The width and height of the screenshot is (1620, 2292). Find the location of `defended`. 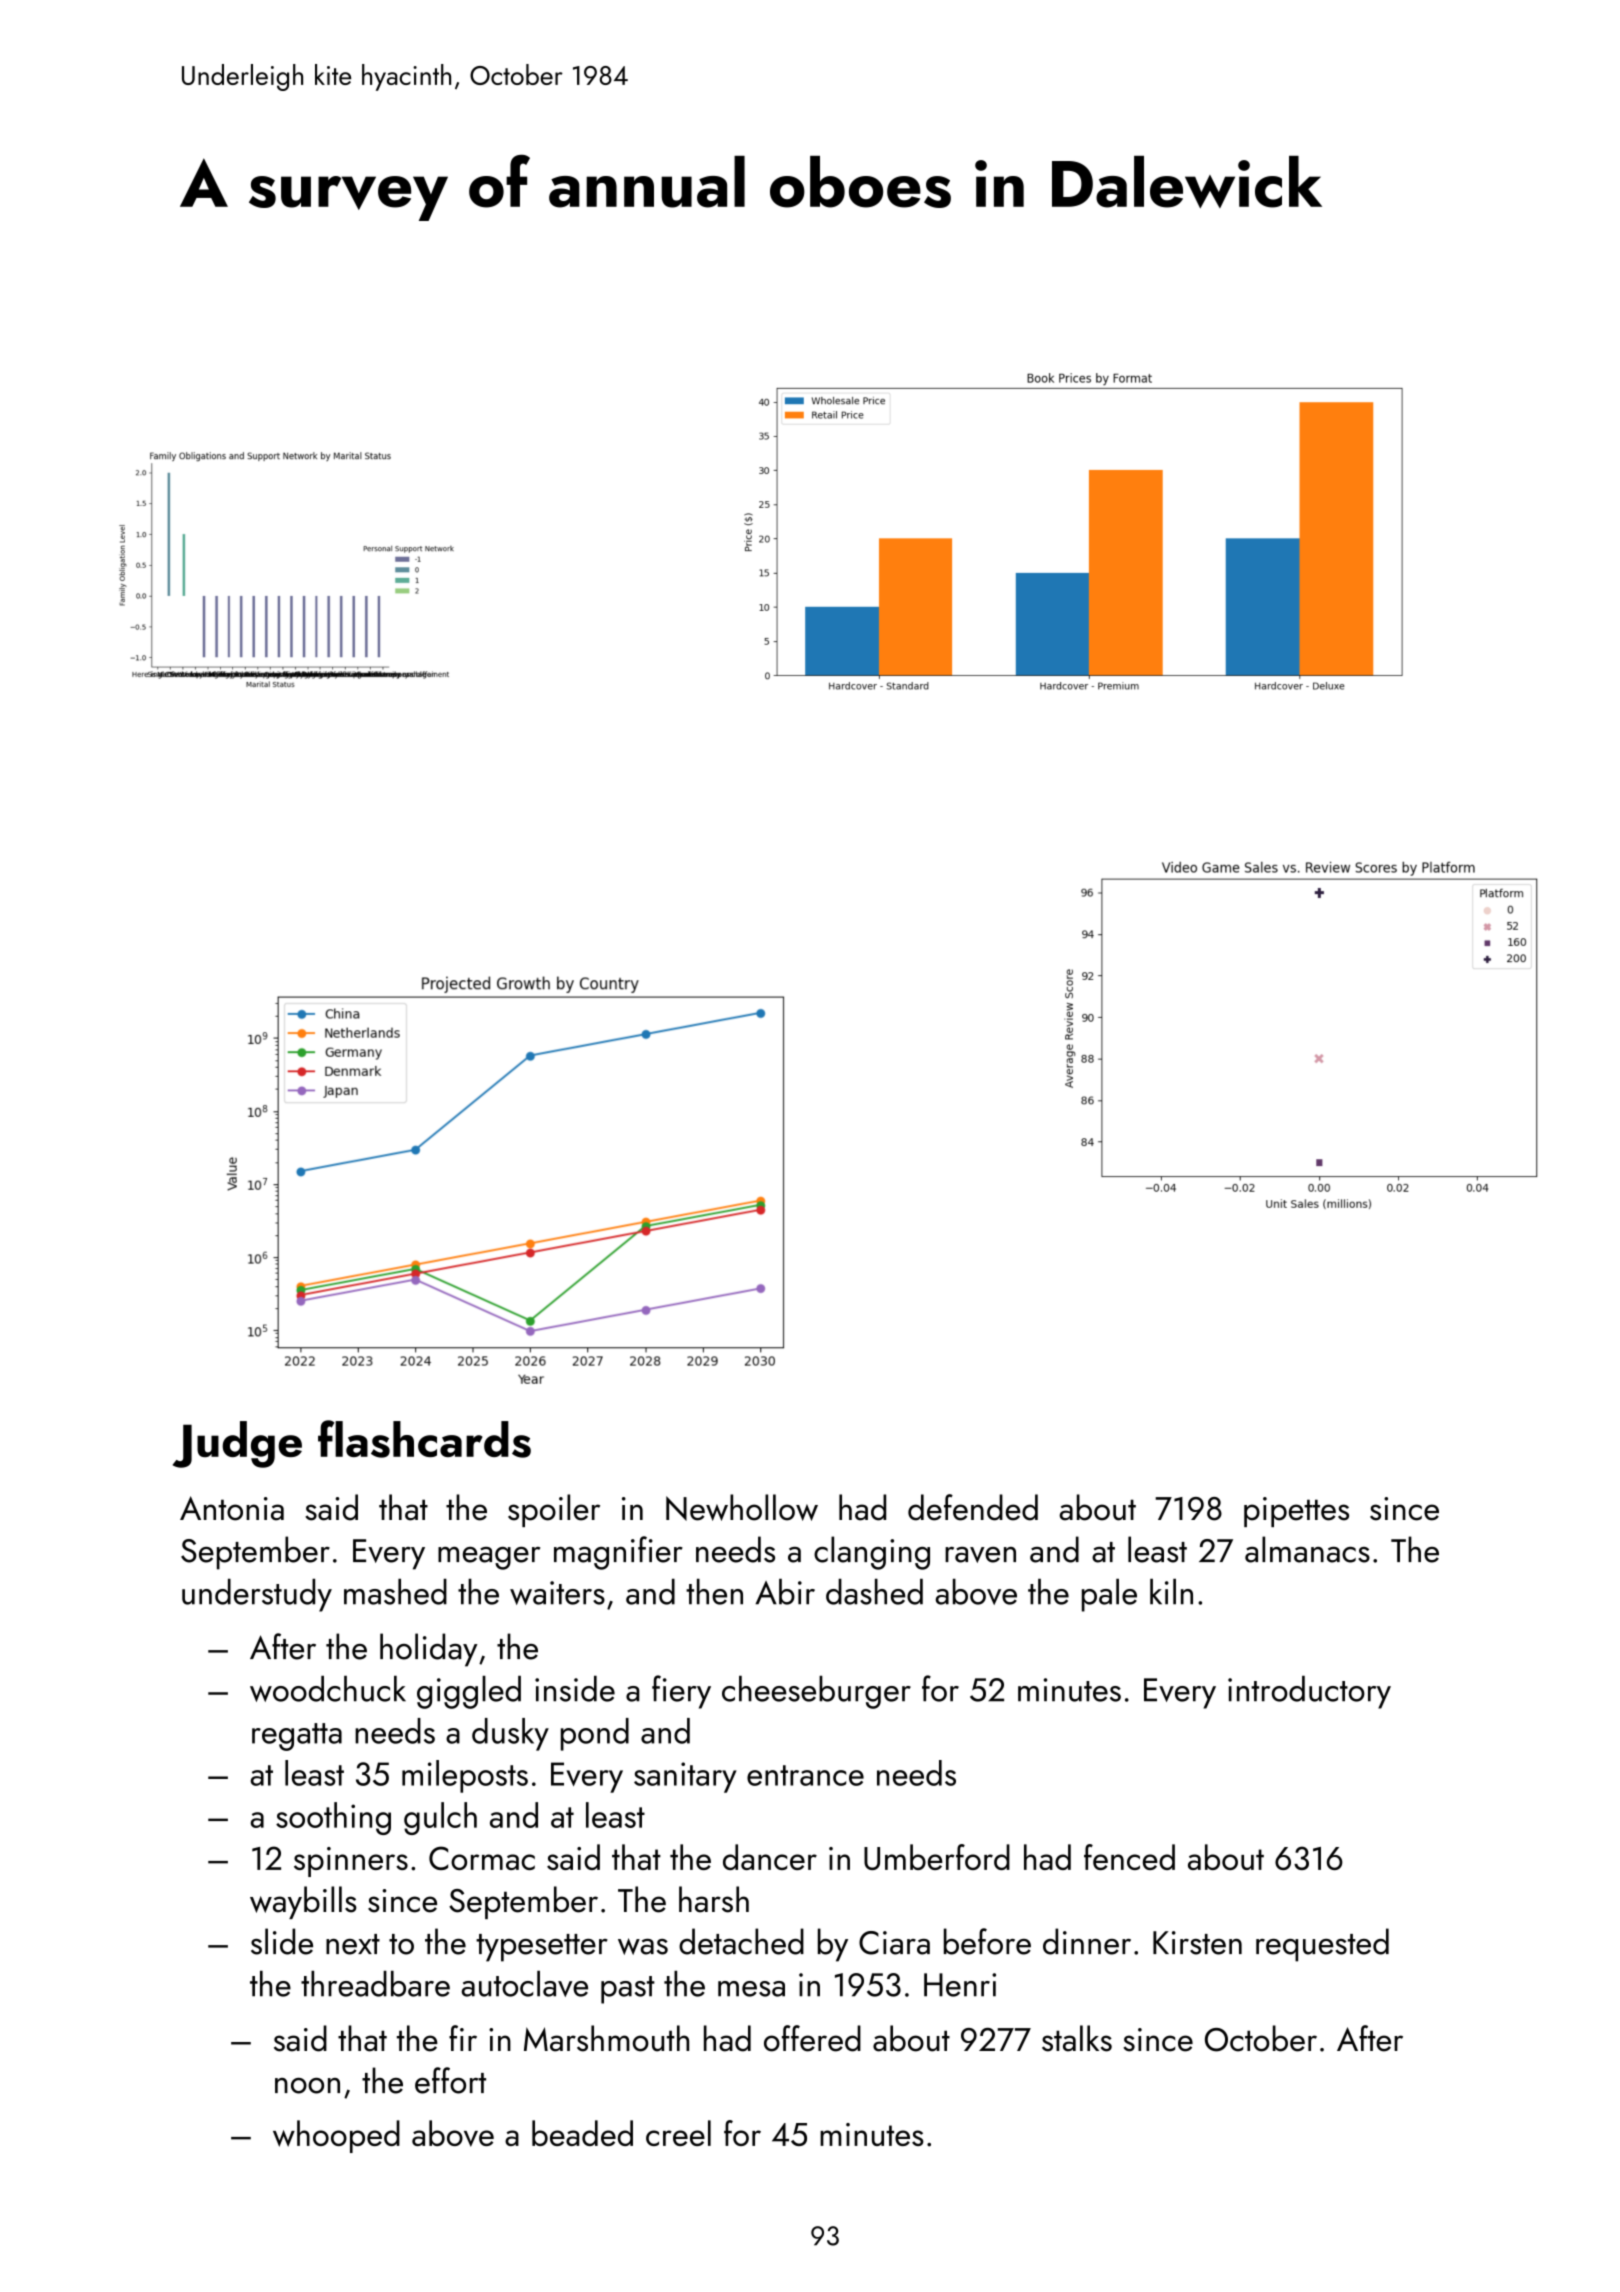

defended is located at coordinates (973, 1507).
